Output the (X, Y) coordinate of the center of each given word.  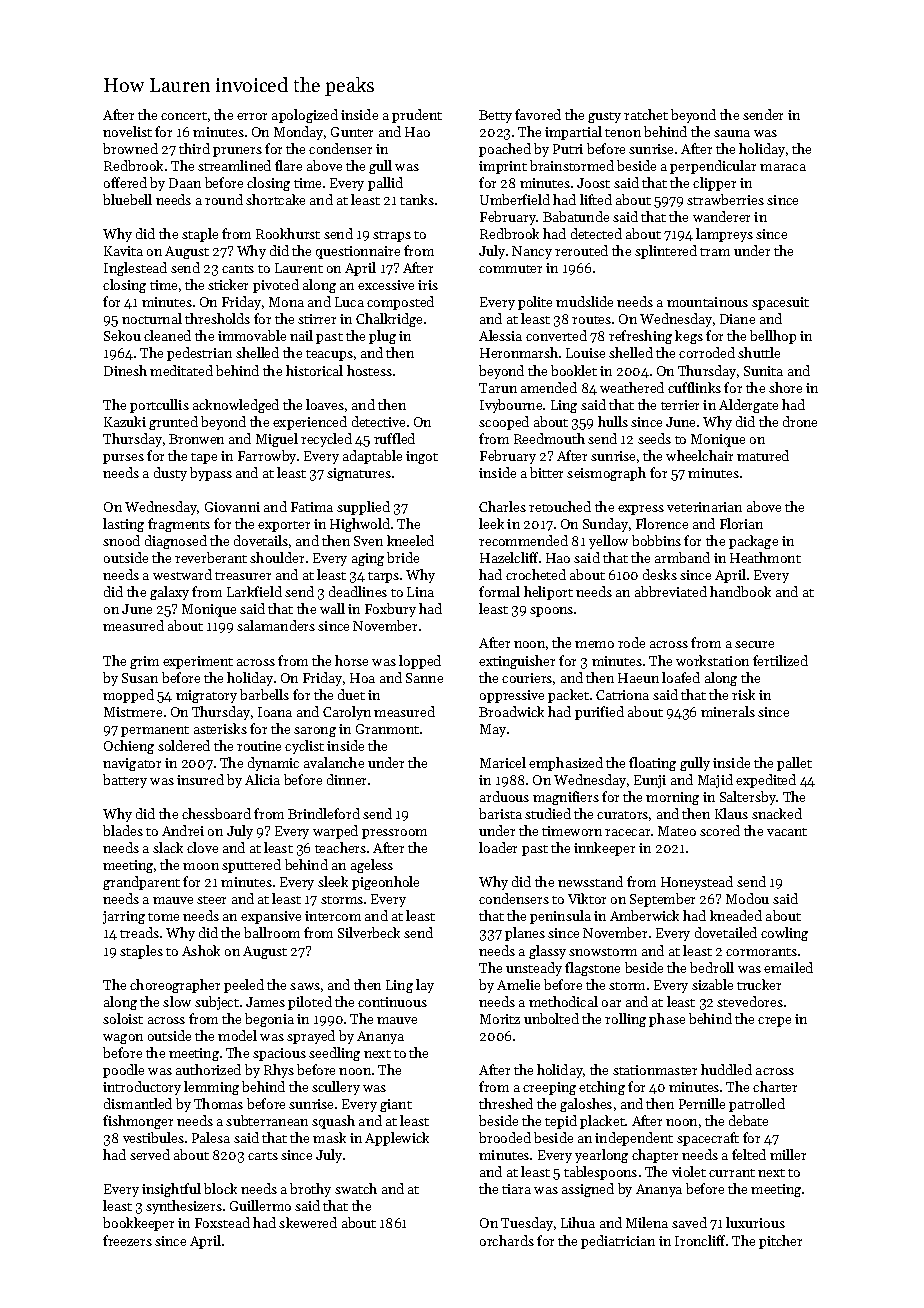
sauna (732, 133)
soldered (184, 745)
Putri (568, 149)
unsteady (534, 969)
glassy (547, 952)
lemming (211, 1088)
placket (602, 1122)
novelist (127, 131)
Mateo (677, 831)
